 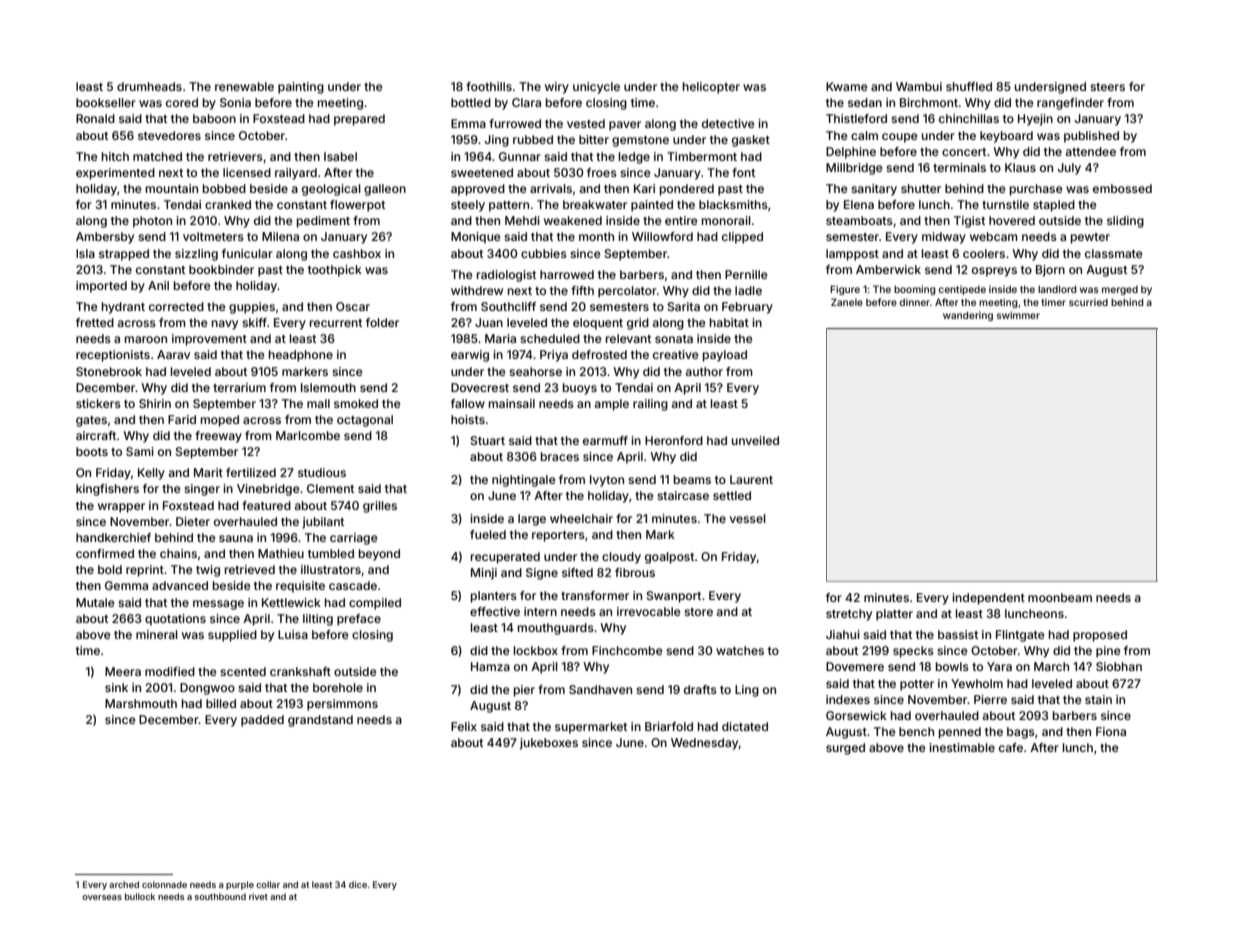 I want to click on confirmed, so click(x=105, y=553).
